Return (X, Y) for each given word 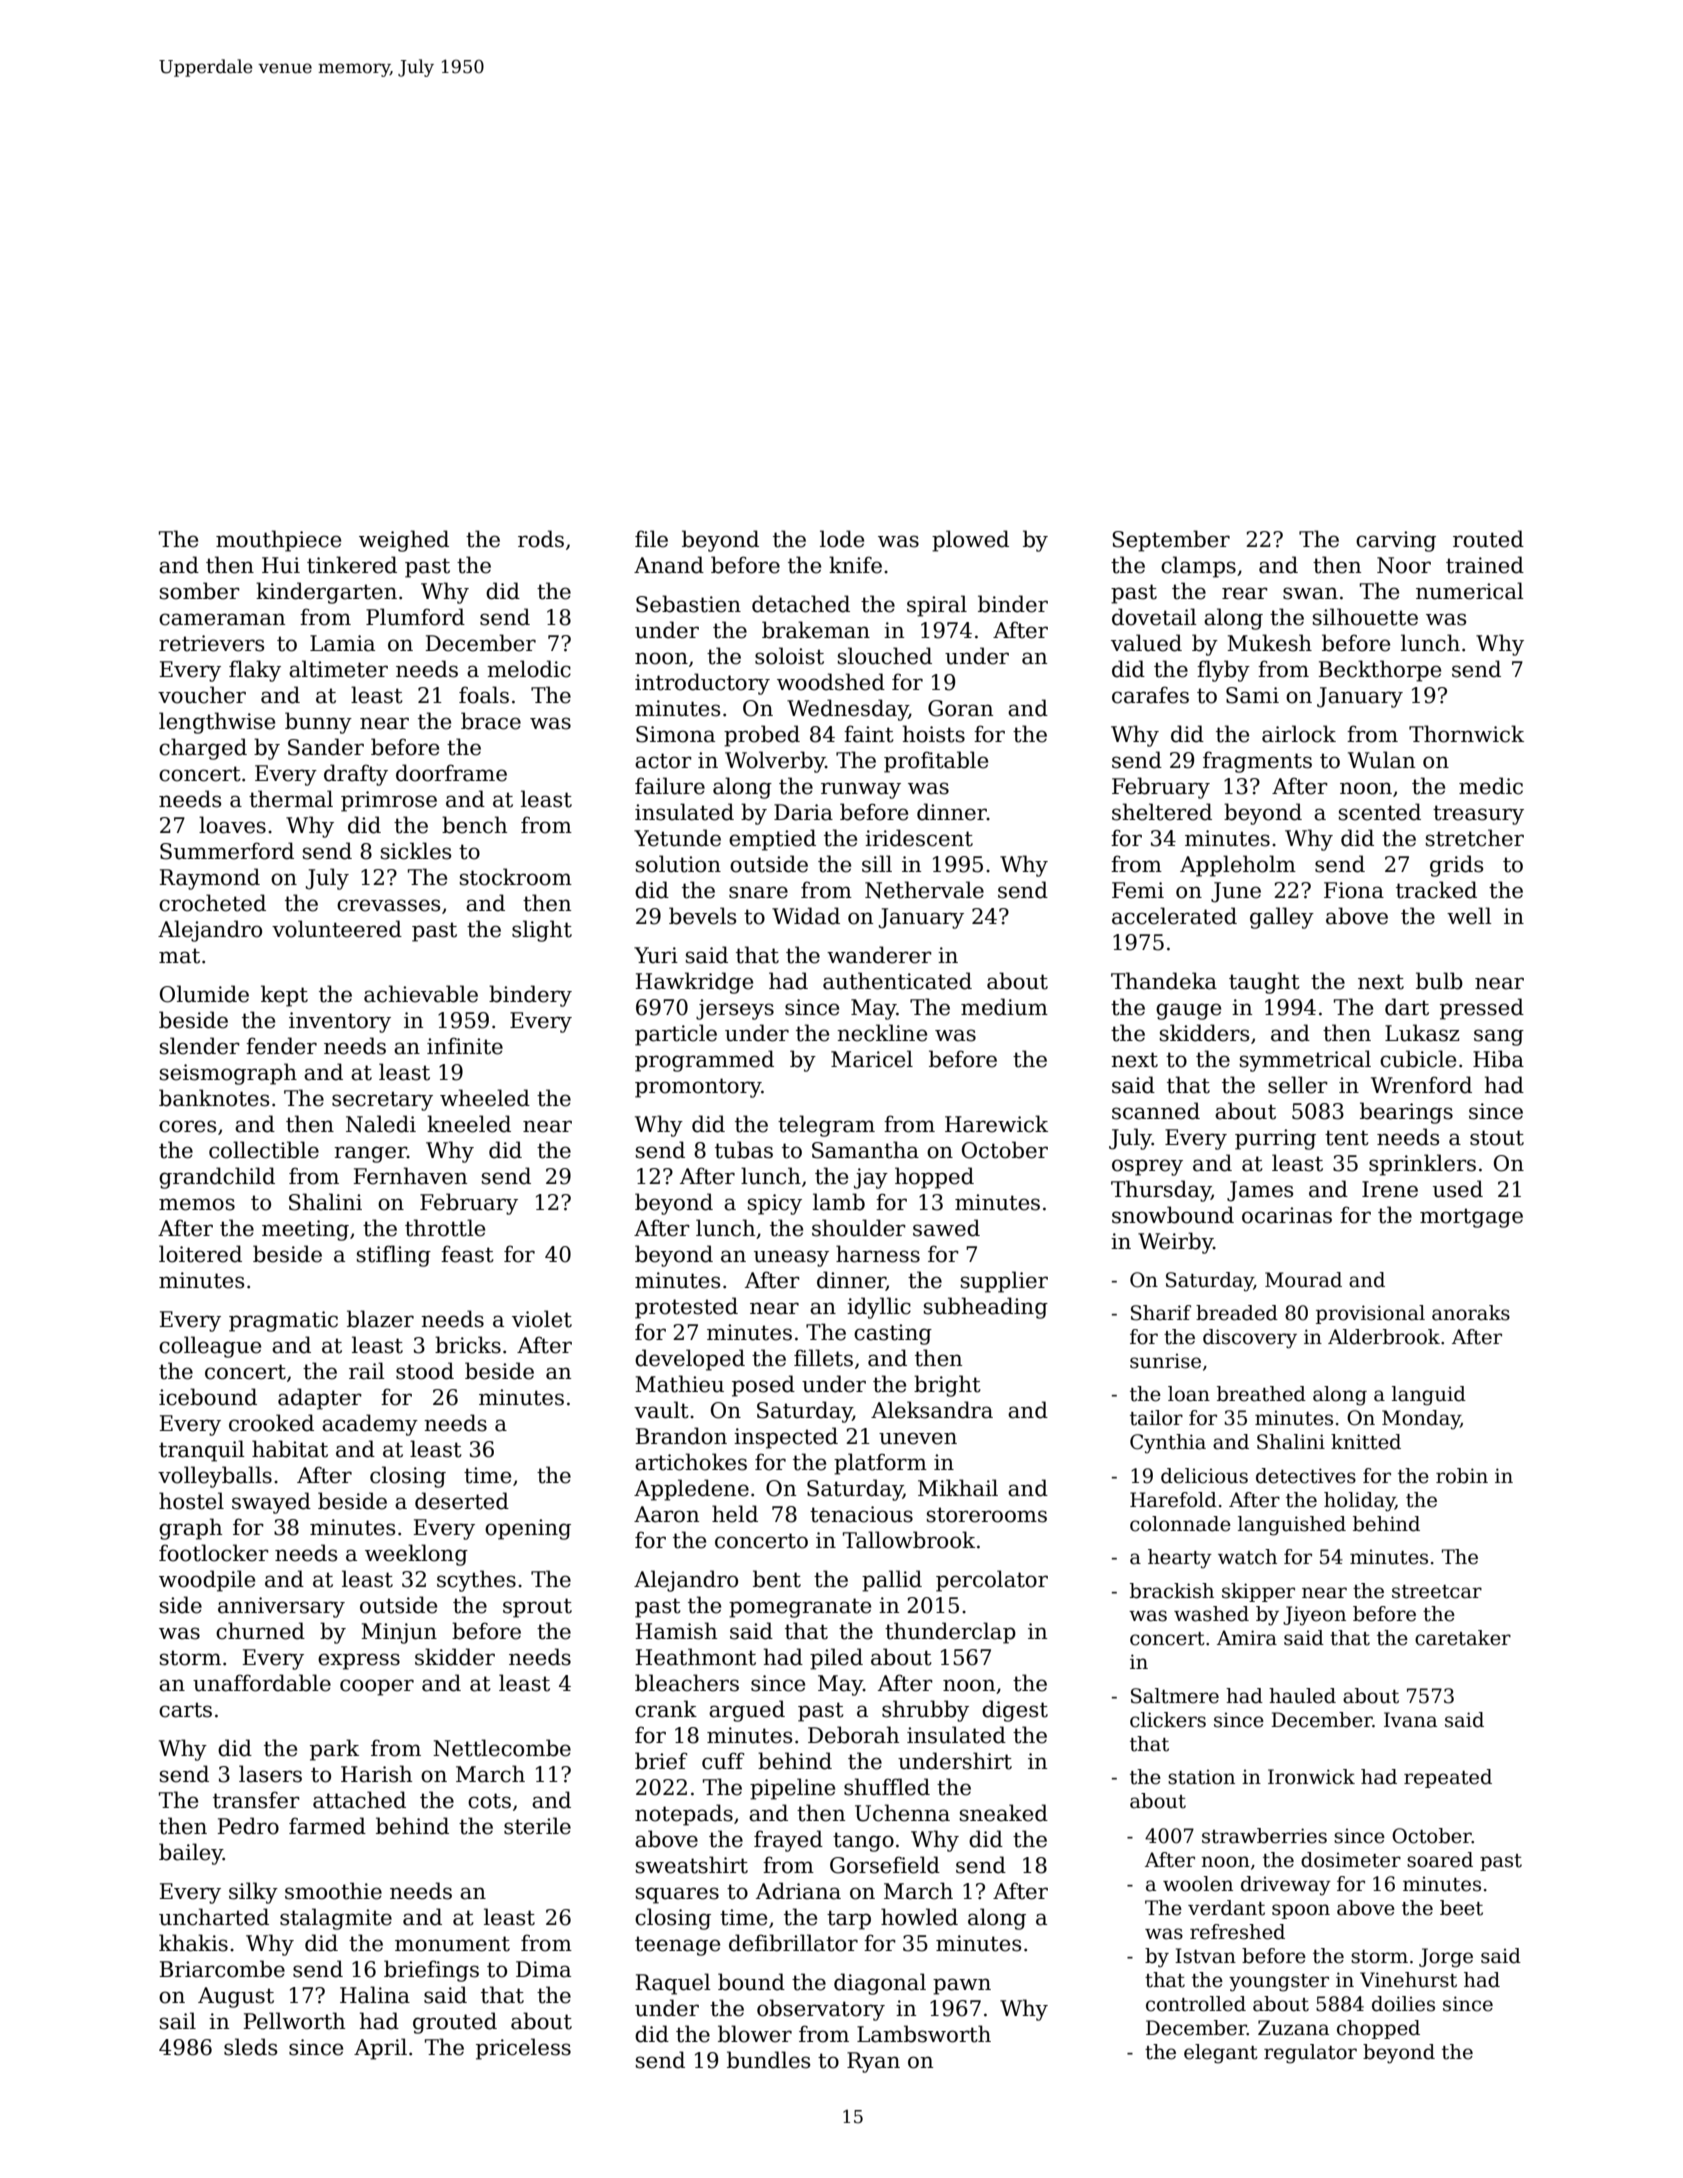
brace (491, 721)
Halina (375, 1995)
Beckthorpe (1379, 671)
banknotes (214, 1098)
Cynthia (1168, 1444)
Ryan (873, 2062)
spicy (775, 1204)
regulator (1310, 2054)
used (1458, 1189)
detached (801, 604)
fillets (823, 1358)
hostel (191, 1501)
